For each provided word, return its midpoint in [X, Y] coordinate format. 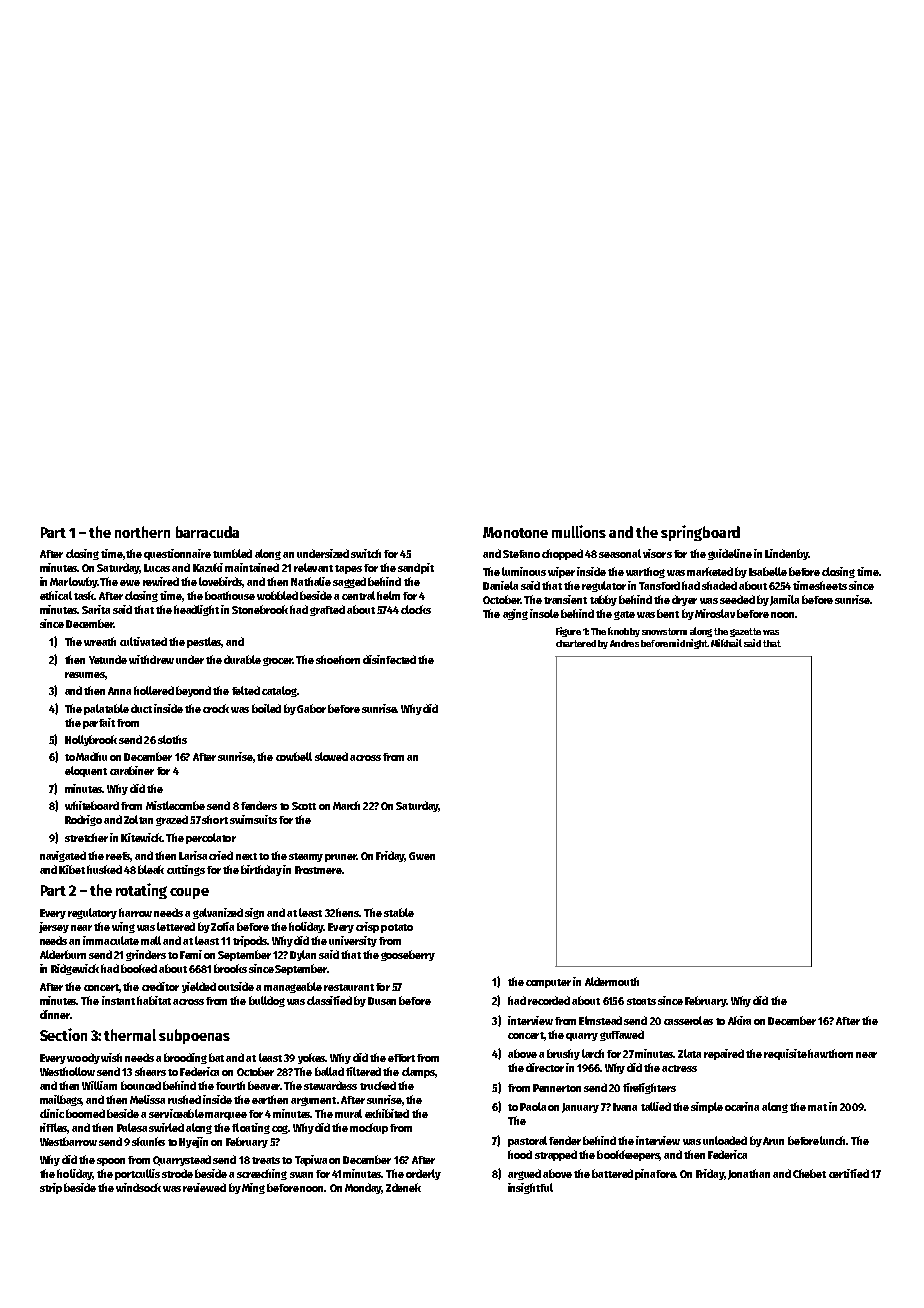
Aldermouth [612, 981]
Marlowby [73, 582]
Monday [363, 1188]
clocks [416, 609]
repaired [724, 1054]
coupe [189, 893]
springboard [700, 533]
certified [849, 1173]
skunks [148, 1141]
